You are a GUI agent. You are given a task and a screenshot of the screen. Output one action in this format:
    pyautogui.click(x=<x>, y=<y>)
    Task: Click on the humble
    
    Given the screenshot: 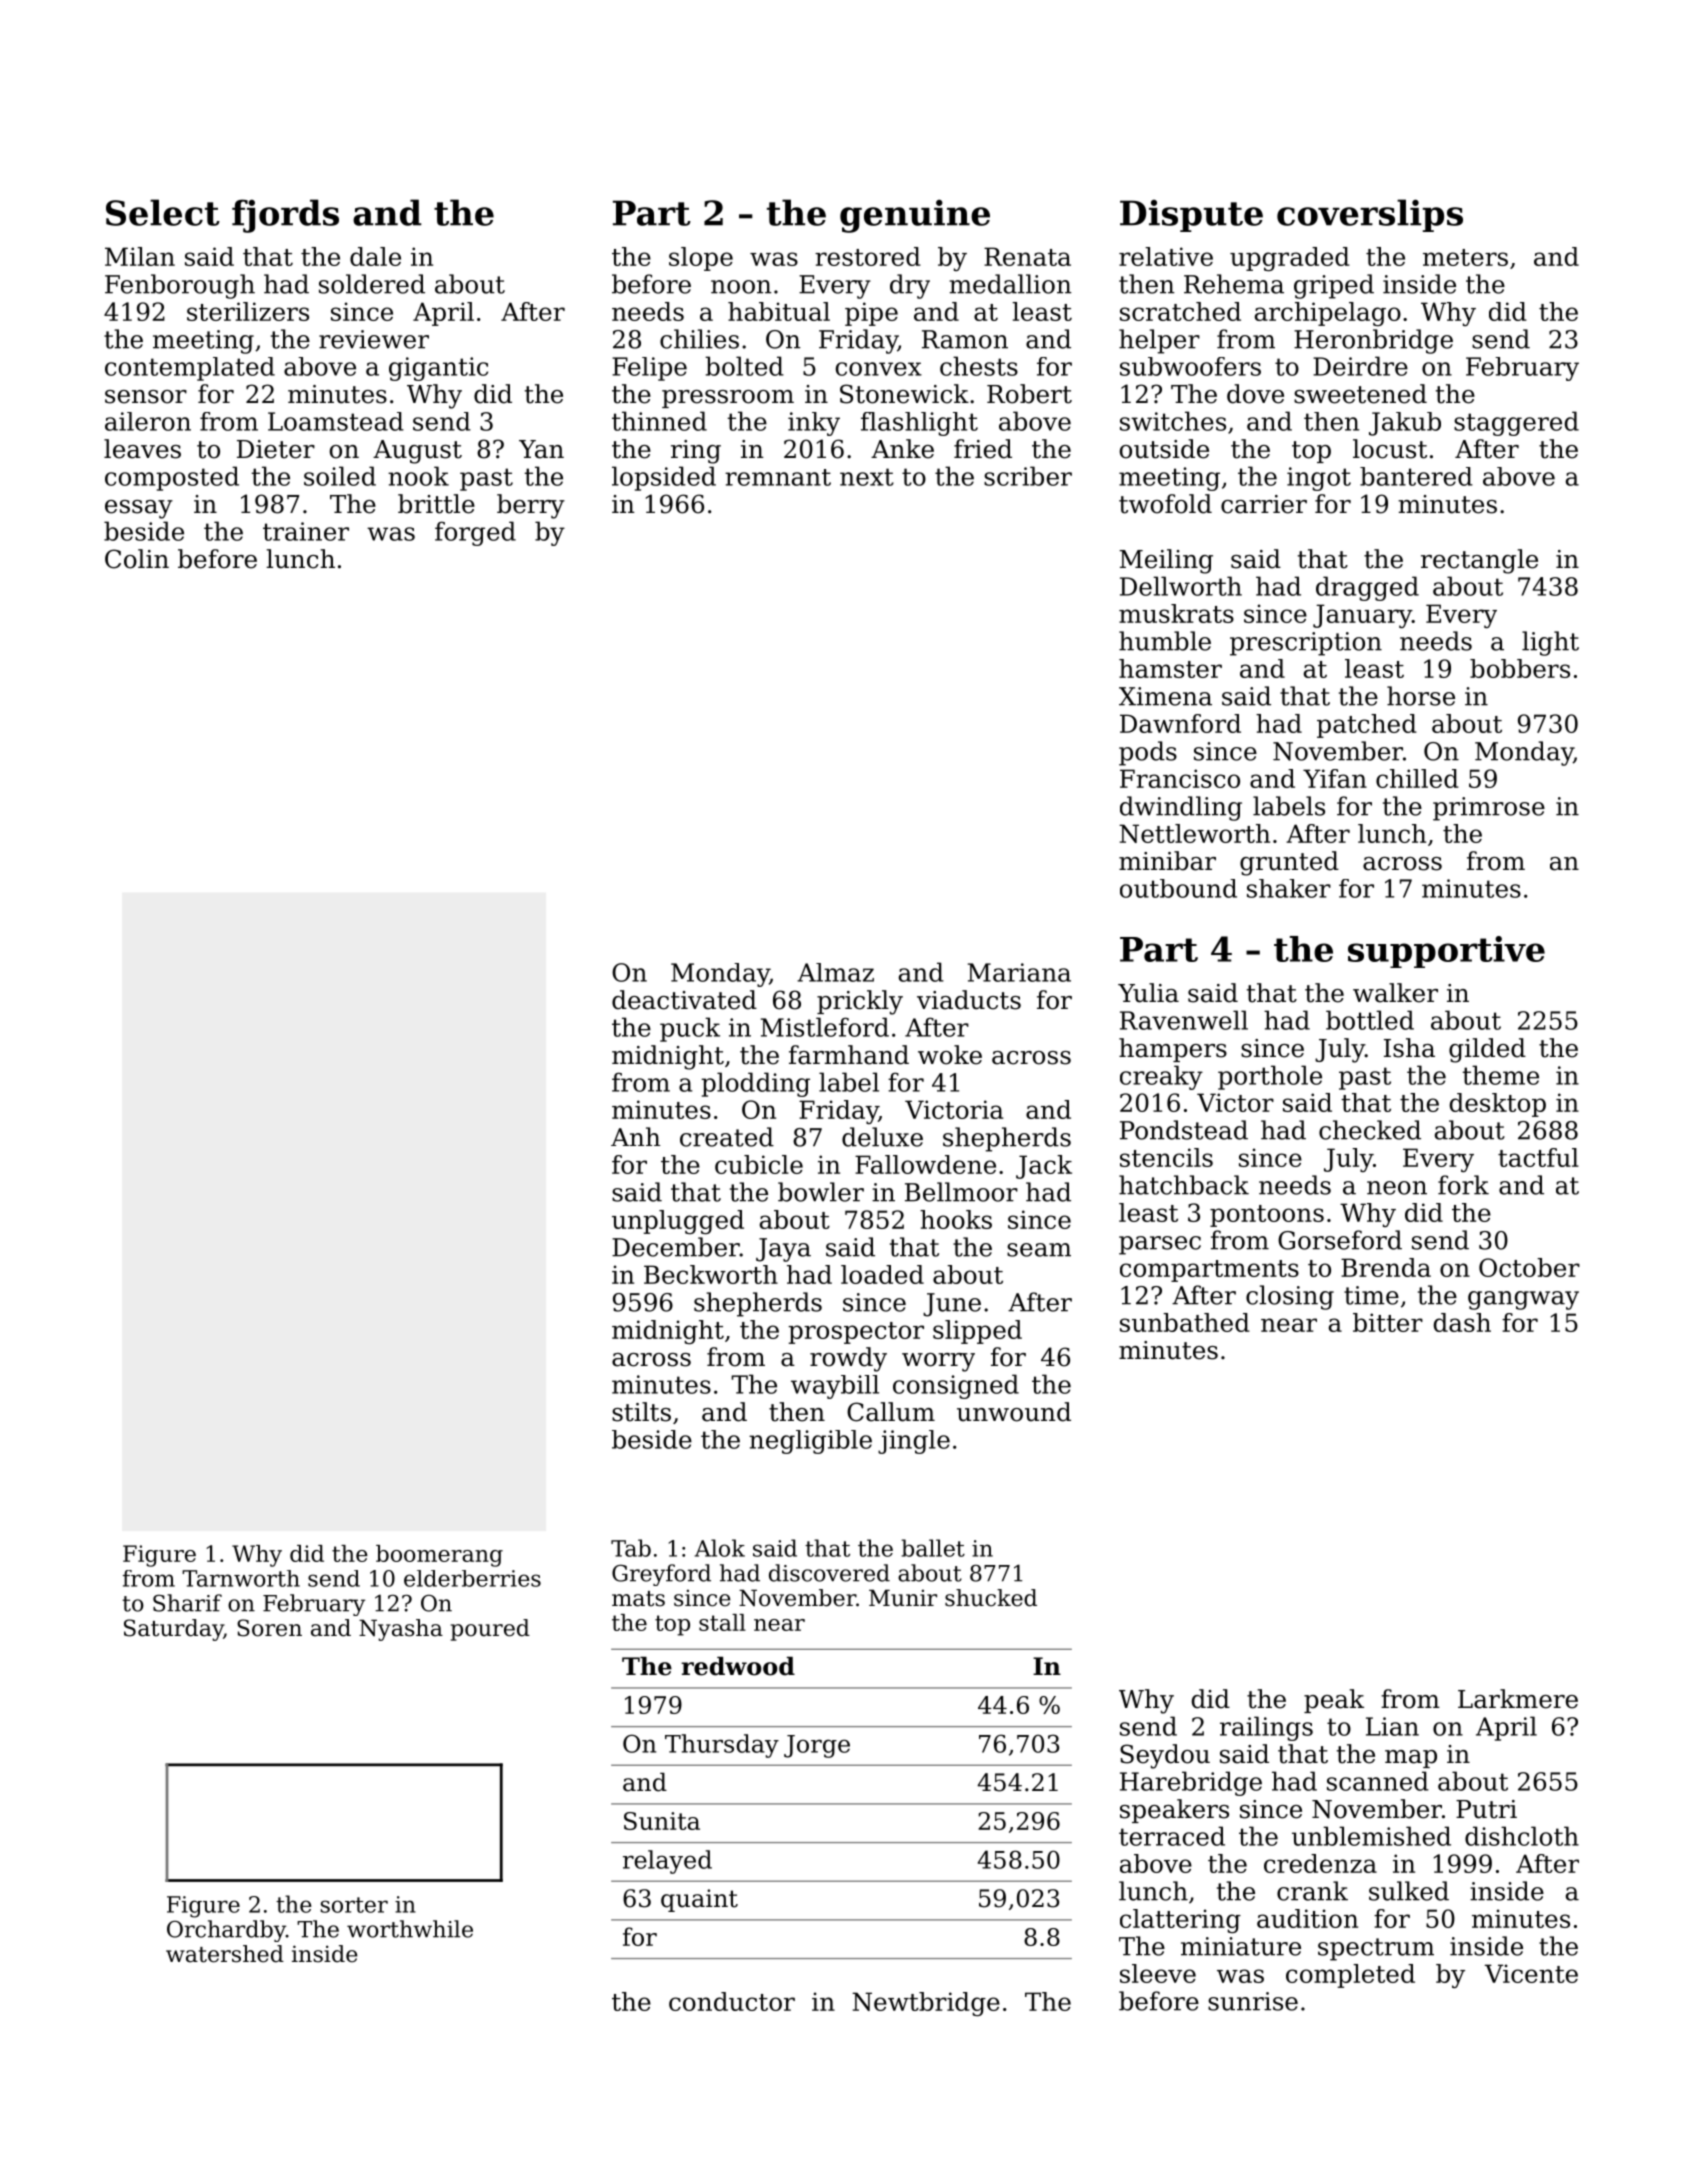 What is the action you would take?
    pyautogui.click(x=1165, y=641)
